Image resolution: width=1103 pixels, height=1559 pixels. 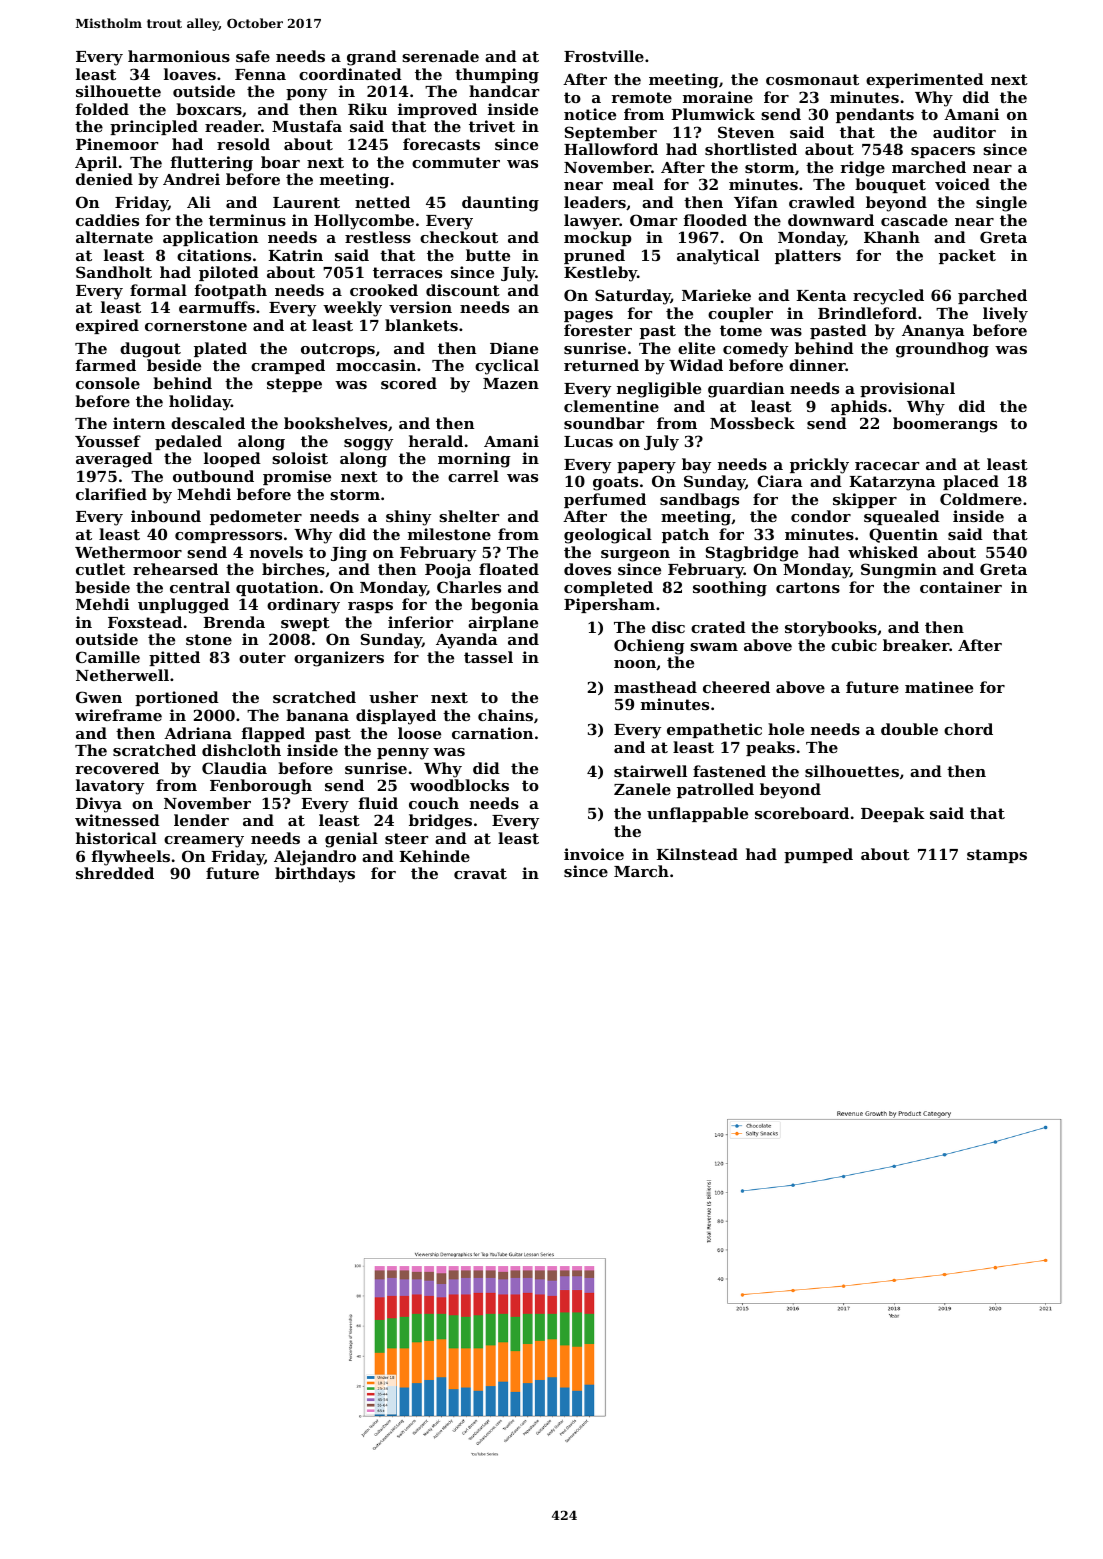 What do you see at coordinates (902, 517) in the page?
I see `squealed` at bounding box center [902, 517].
